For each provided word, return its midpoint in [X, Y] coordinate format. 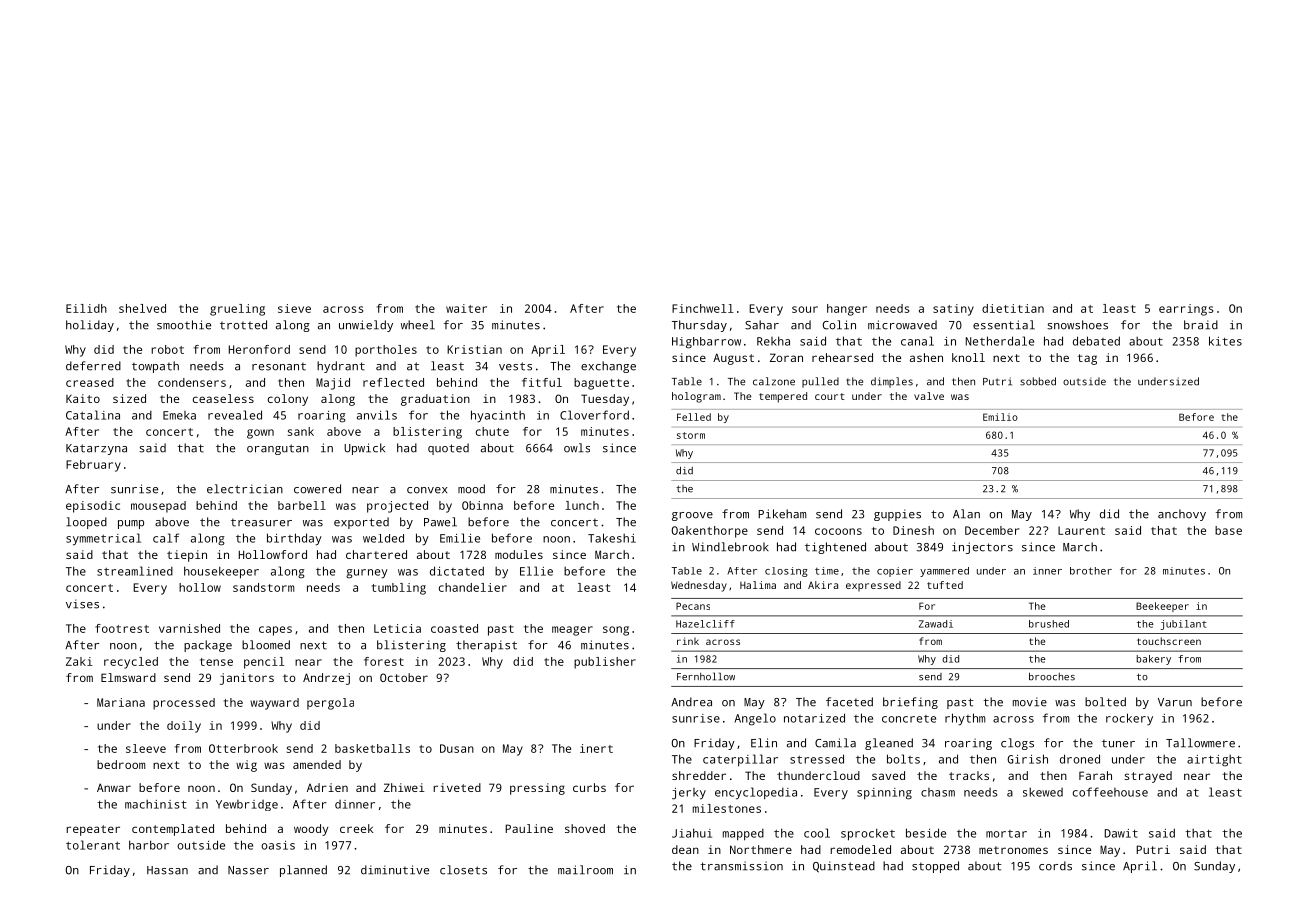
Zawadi [936, 624]
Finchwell [702, 308]
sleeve [146, 748]
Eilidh [86, 308]
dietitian [1013, 308]
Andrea [691, 702]
